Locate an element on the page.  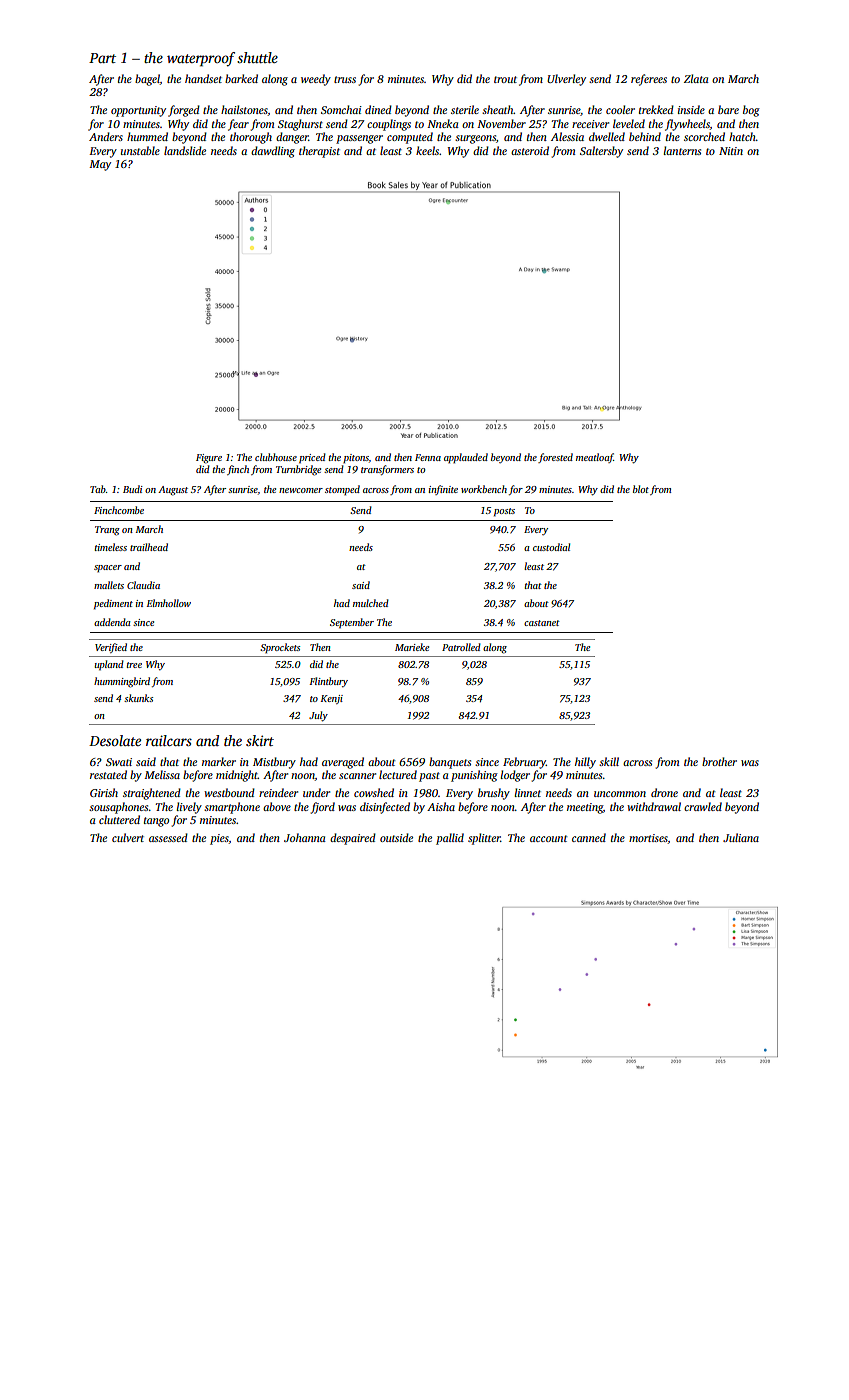
mulched is located at coordinates (371, 603).
